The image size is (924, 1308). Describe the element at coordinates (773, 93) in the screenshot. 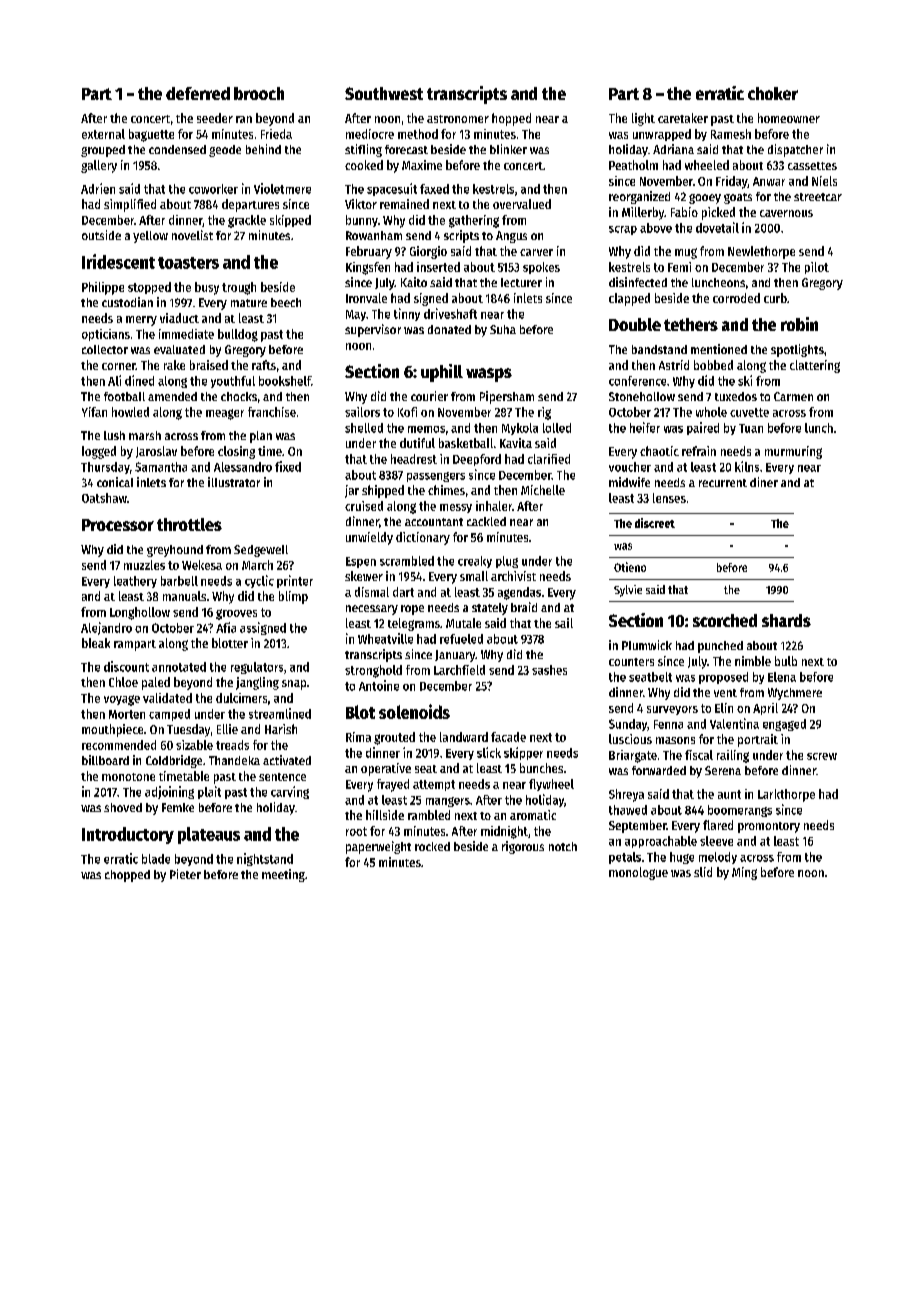

I see `choker` at that location.
